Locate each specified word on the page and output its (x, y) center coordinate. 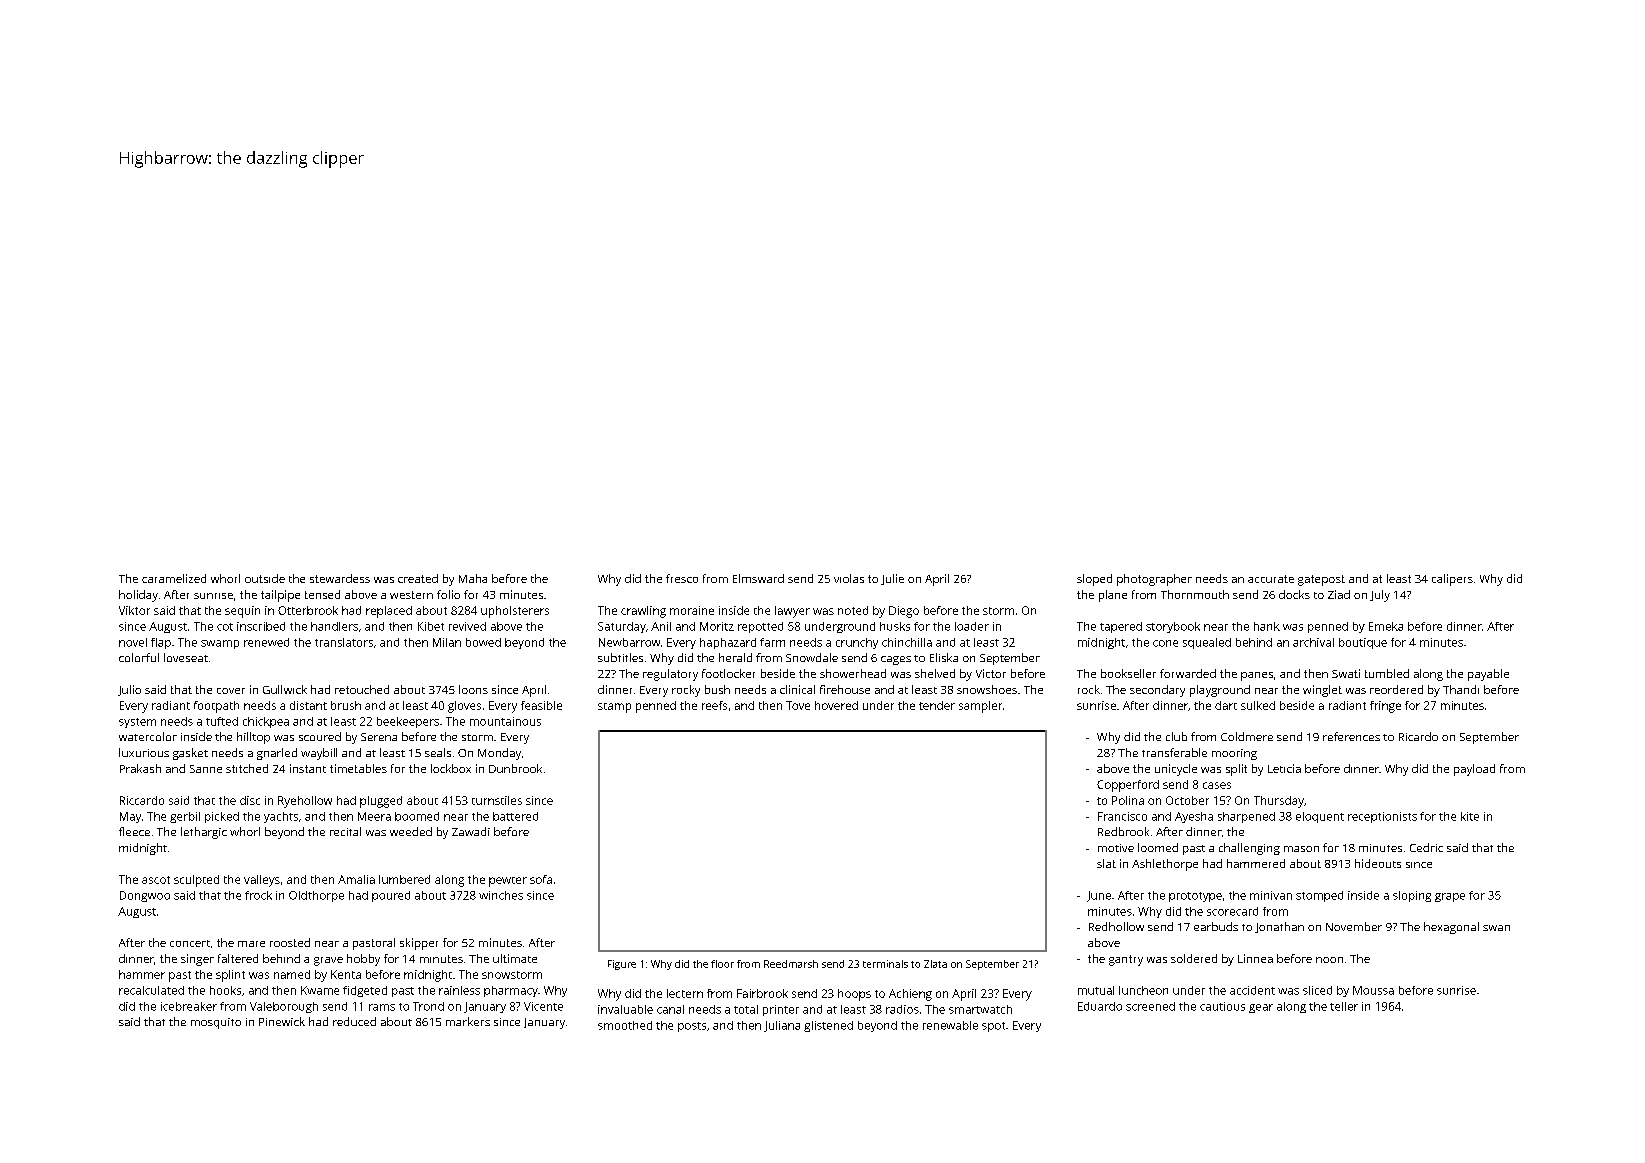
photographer (1154, 580)
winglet (1322, 691)
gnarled (277, 754)
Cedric (1426, 847)
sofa (541, 879)
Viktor (134, 610)
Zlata (935, 964)
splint (230, 976)
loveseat (186, 657)
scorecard (1232, 911)
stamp (614, 708)
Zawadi (471, 831)
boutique (1363, 643)
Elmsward (758, 578)
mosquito (216, 1023)
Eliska (944, 657)
